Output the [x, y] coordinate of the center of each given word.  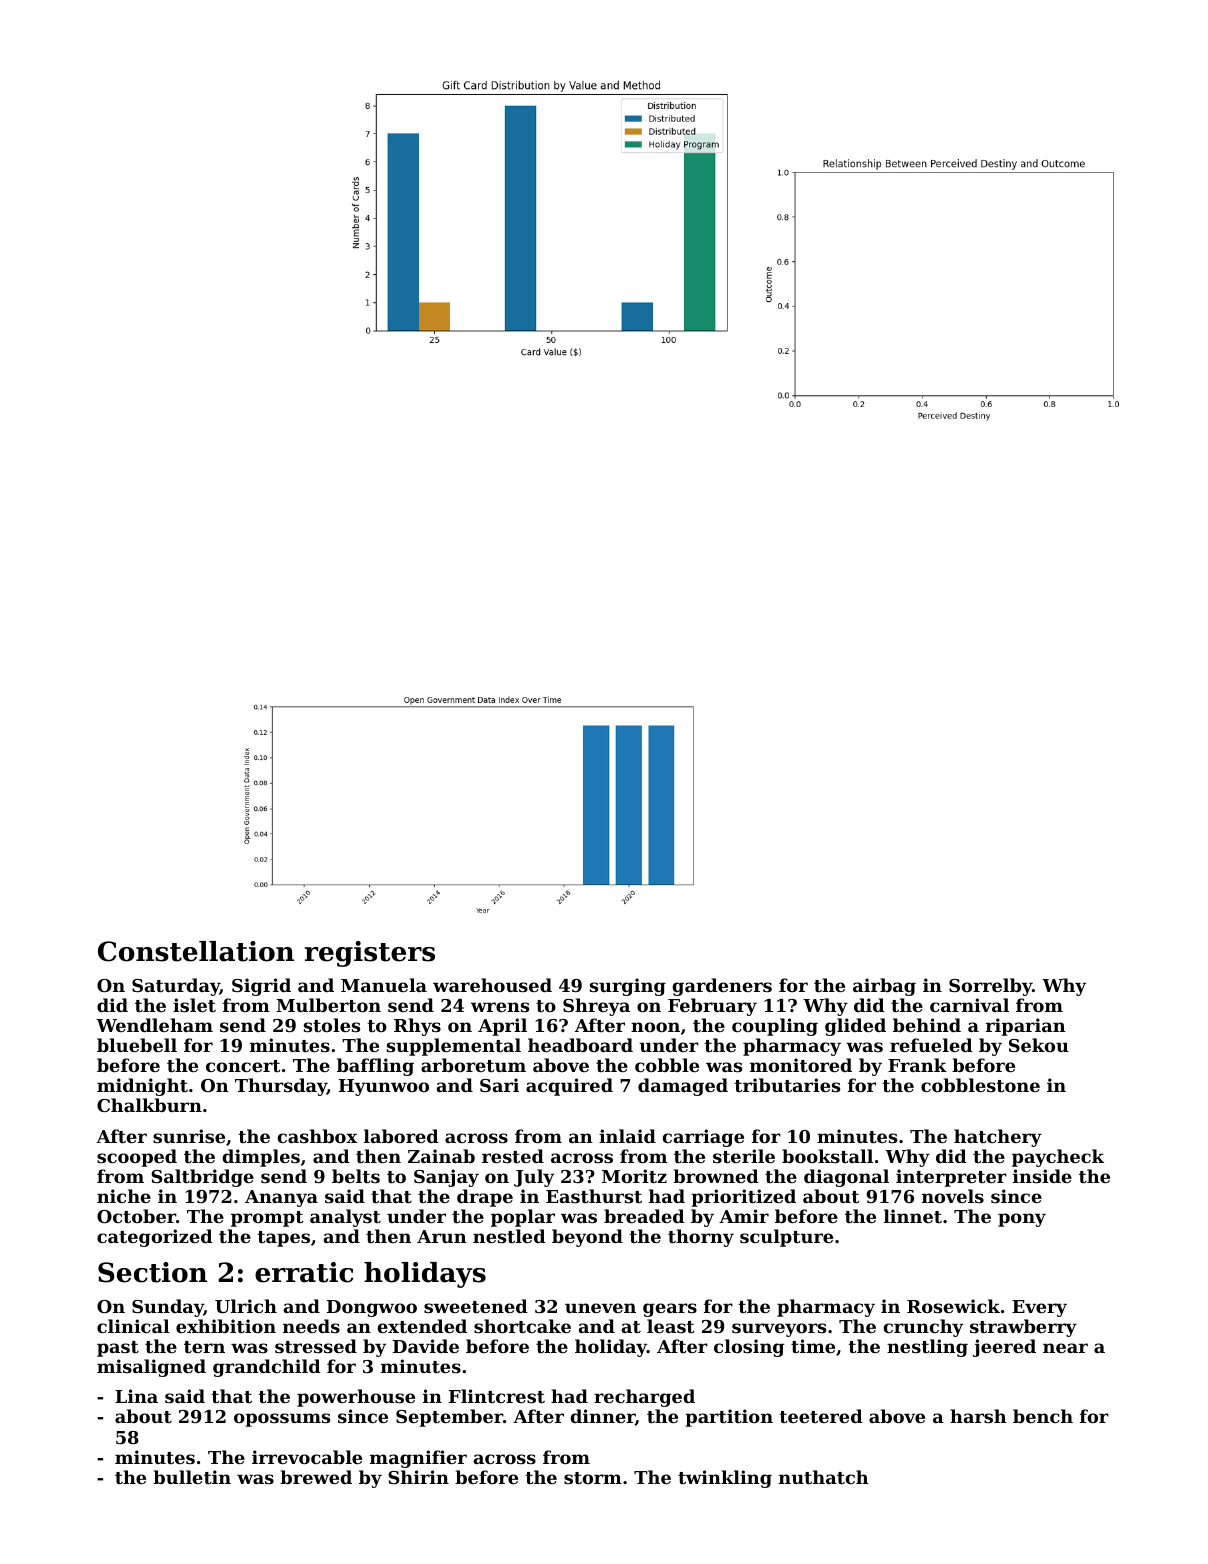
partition [729, 1418]
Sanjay [446, 1178]
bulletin [192, 1477]
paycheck [1058, 1158]
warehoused [492, 985]
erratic [304, 1272]
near [1065, 1348]
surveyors [779, 1330]
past [118, 1349]
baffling [375, 1067]
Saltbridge [202, 1178]
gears [670, 1310]
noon [655, 1027]
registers [370, 954]
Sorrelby [990, 987]
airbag [884, 987]
